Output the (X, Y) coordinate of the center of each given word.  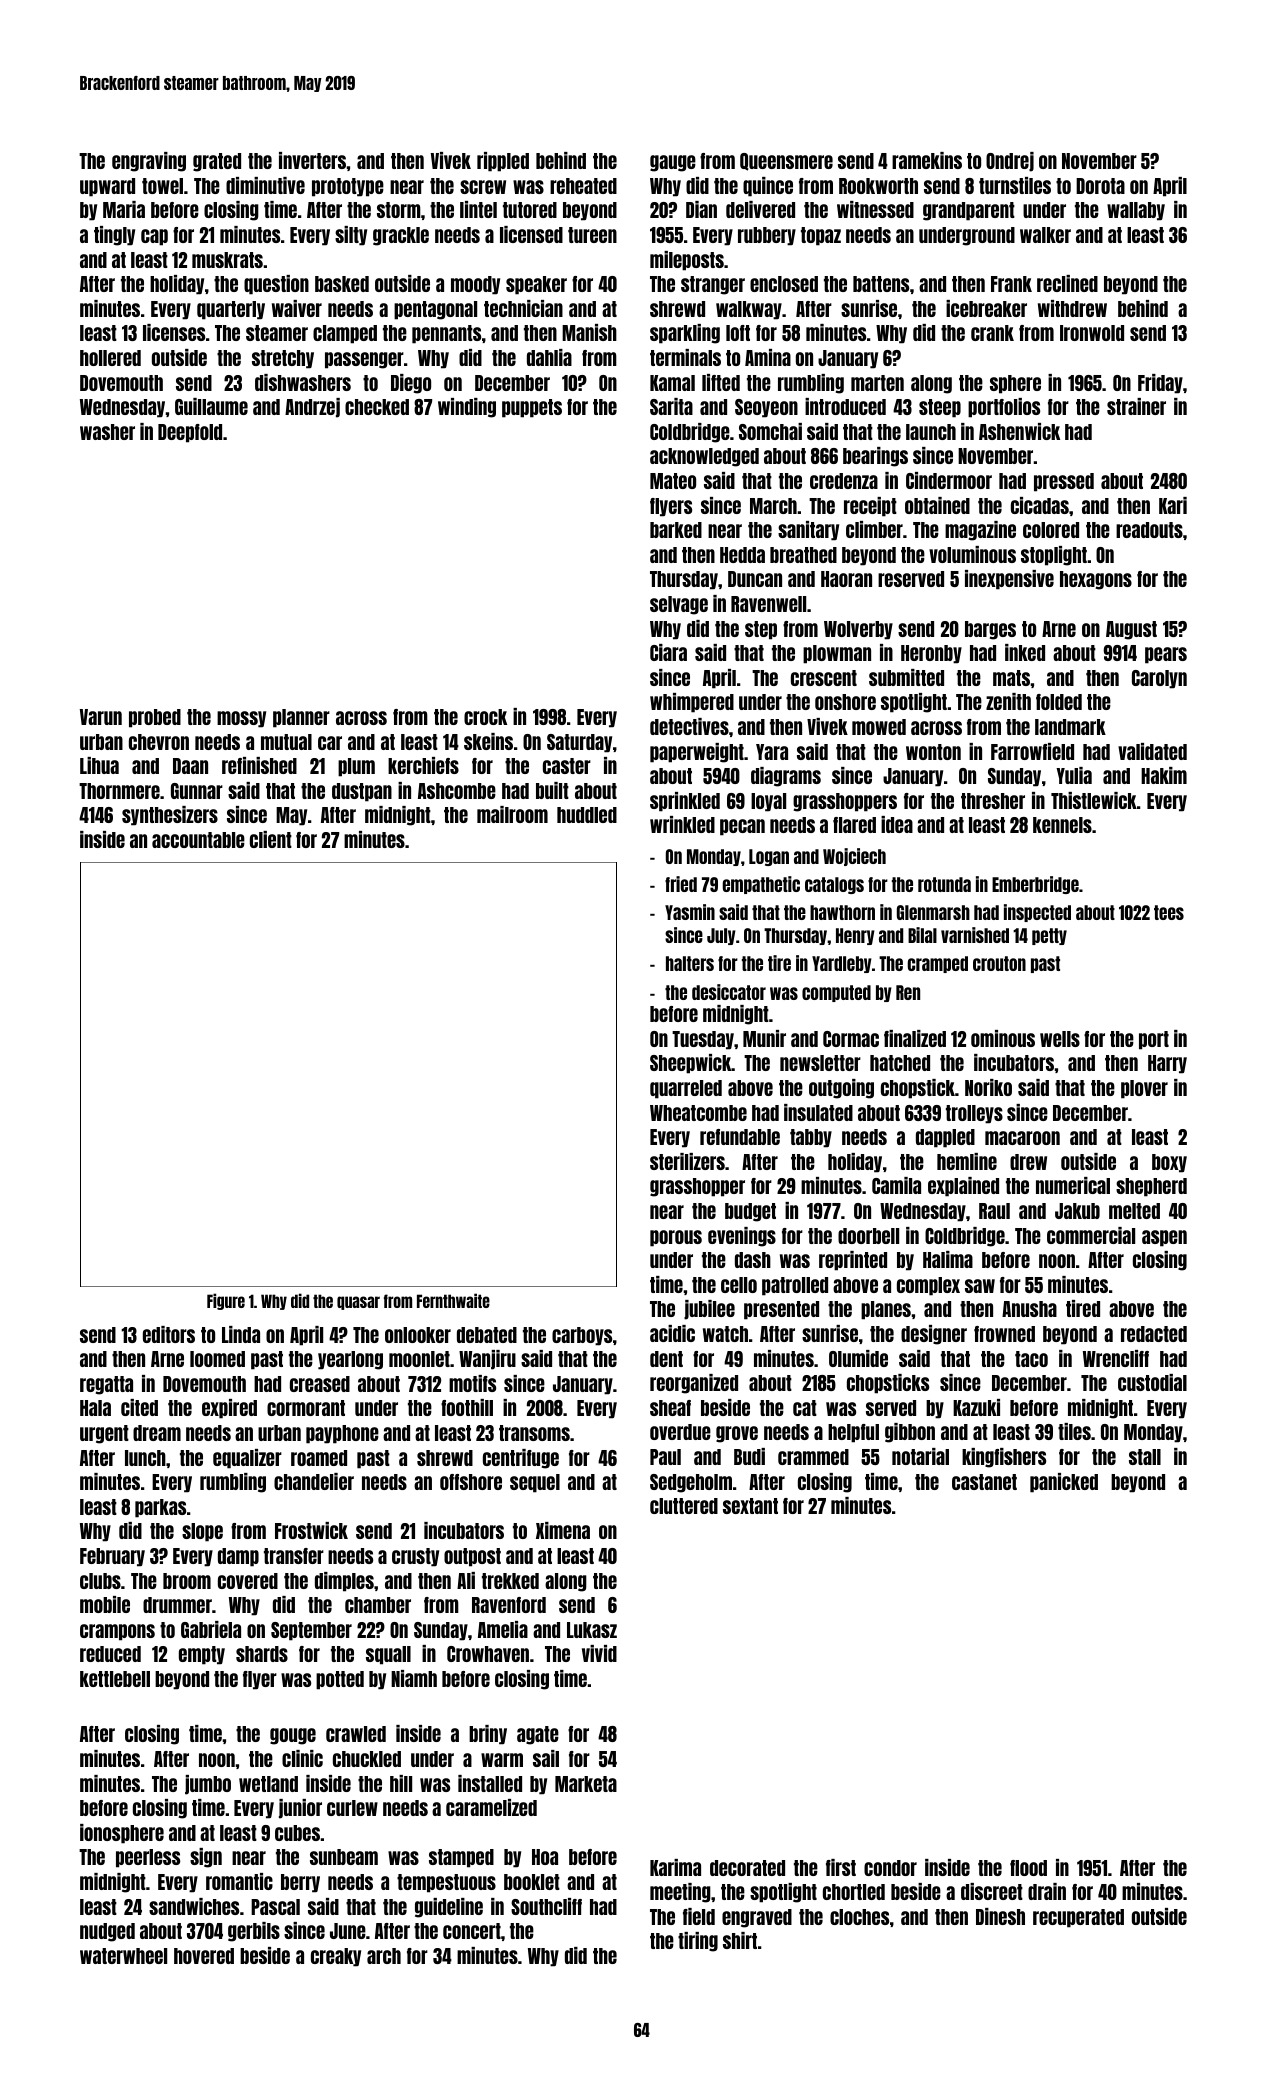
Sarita (671, 406)
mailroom (512, 814)
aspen (1164, 1238)
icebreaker (986, 308)
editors (169, 1334)
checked (377, 407)
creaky (336, 1957)
